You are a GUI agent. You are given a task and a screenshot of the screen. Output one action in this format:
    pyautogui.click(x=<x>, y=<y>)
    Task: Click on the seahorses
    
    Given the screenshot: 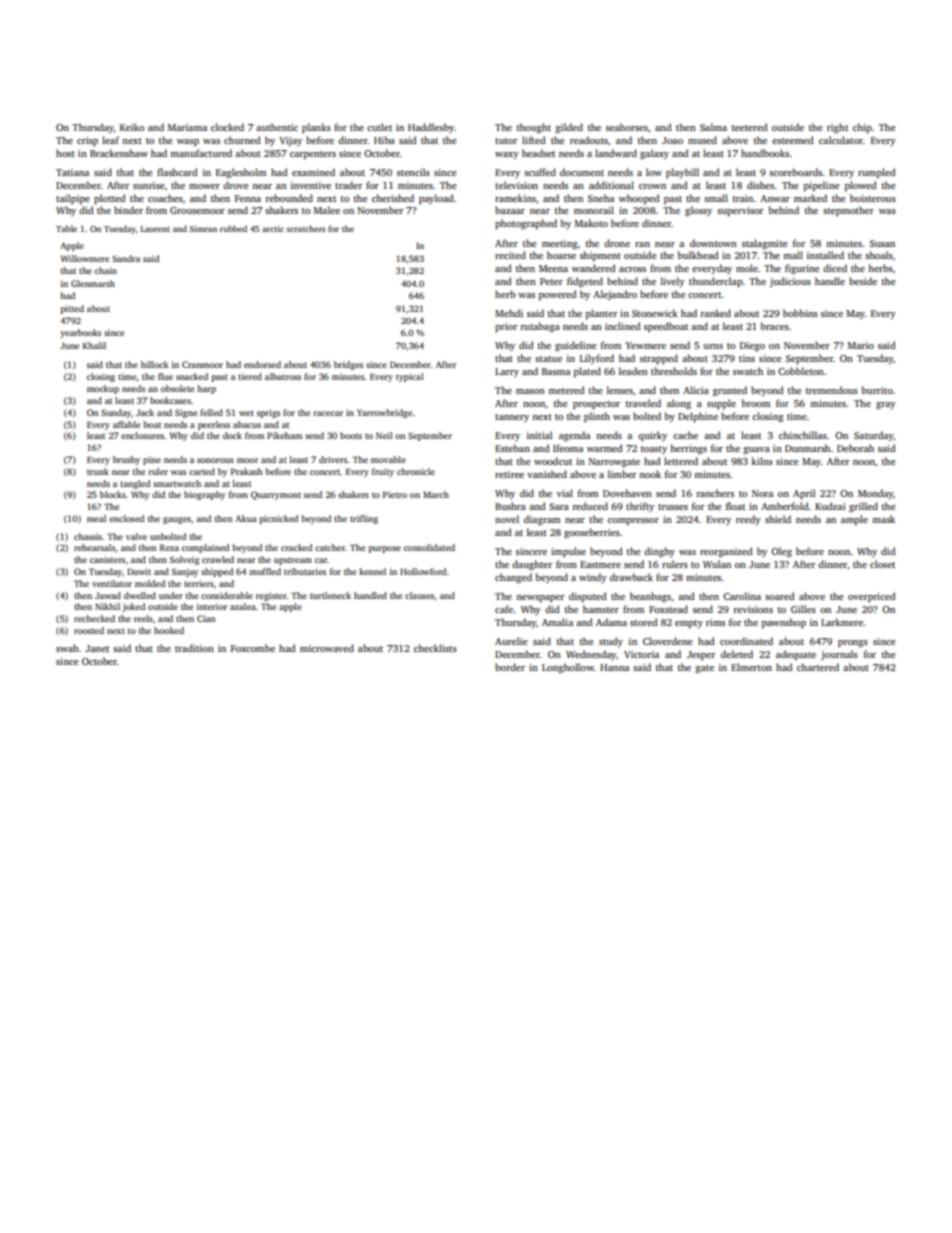 What is the action you would take?
    pyautogui.click(x=627, y=127)
